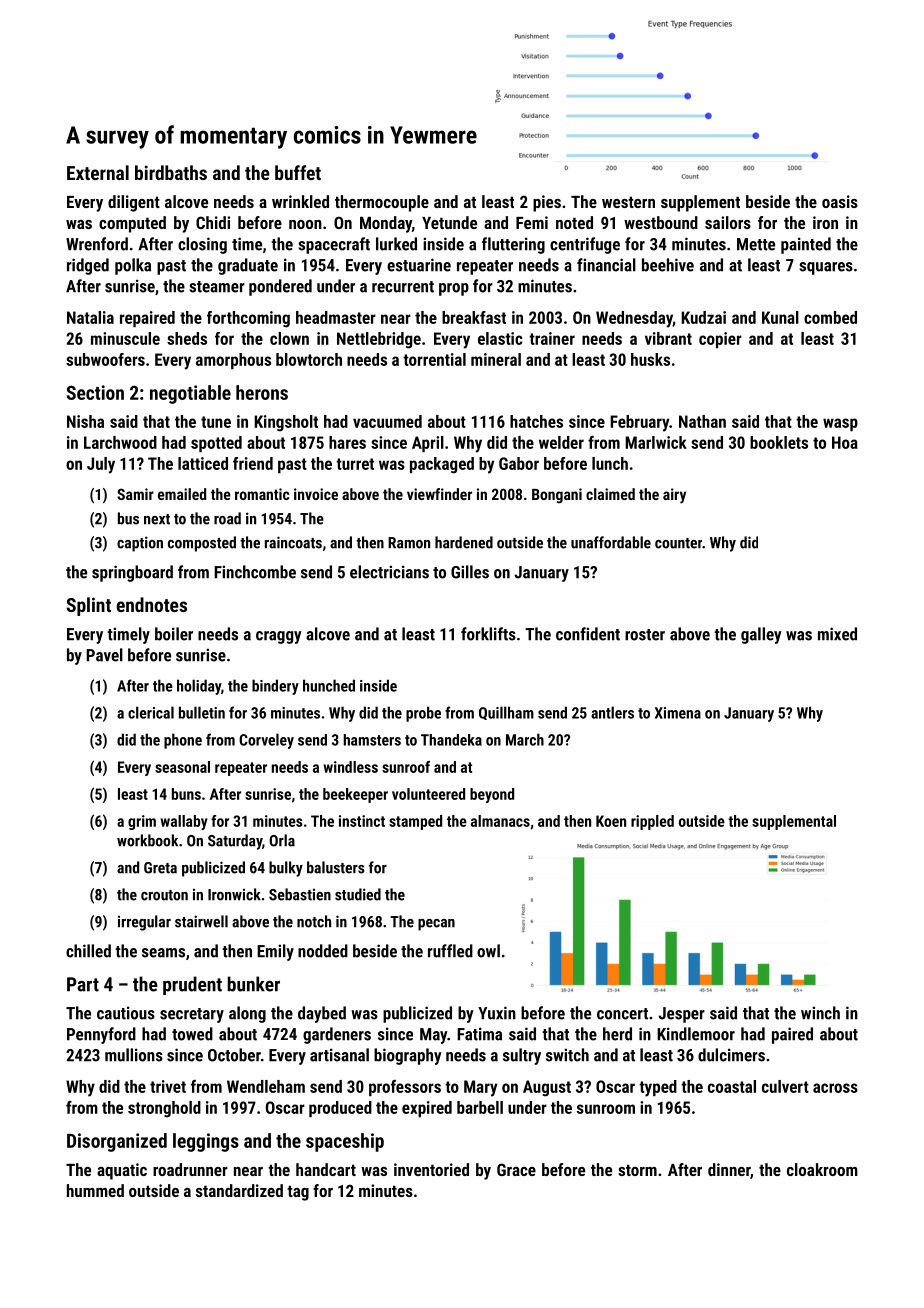 This screenshot has height=1308, width=924. I want to click on rippled, so click(652, 822).
